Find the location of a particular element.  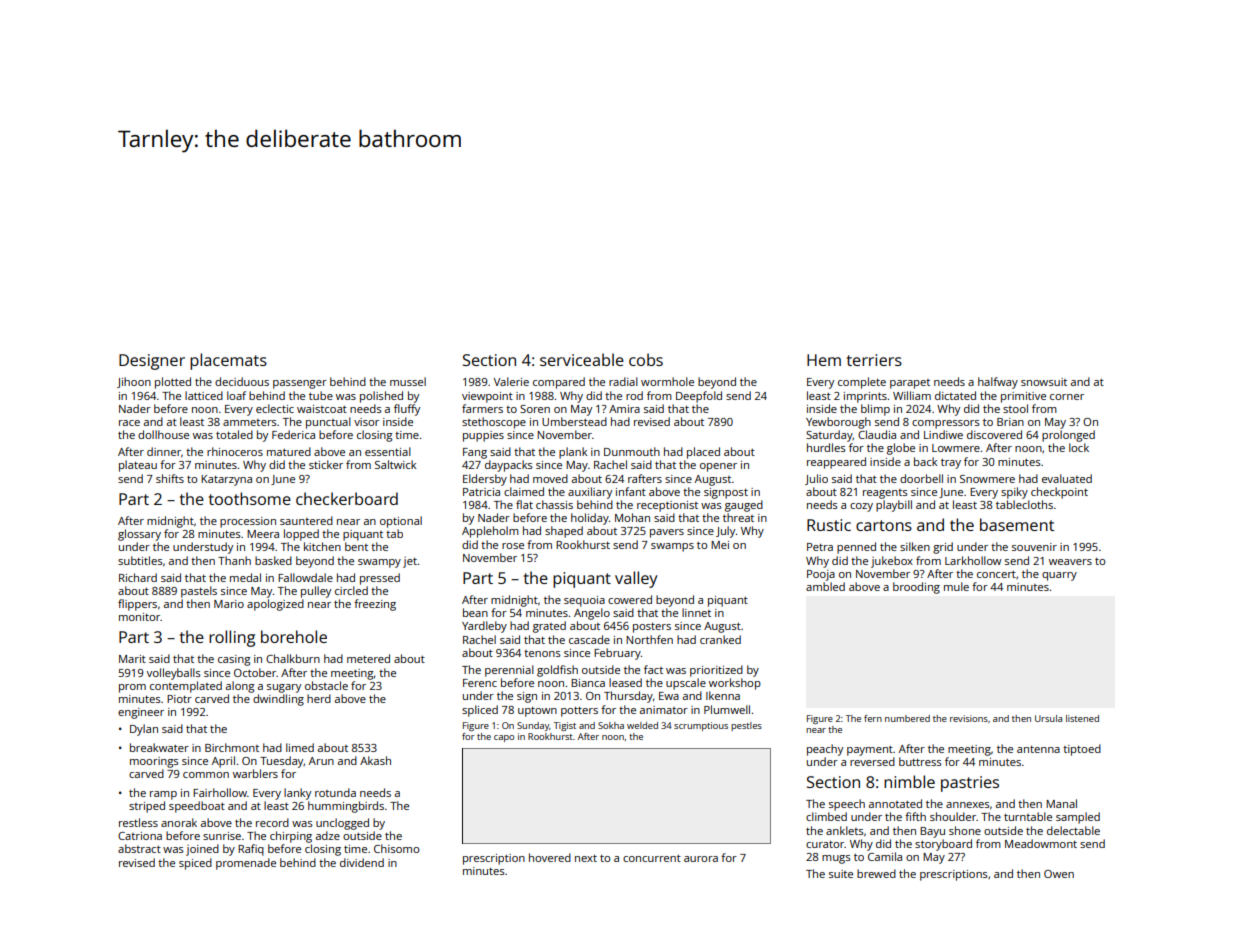

primitive is located at coordinates (1023, 397).
